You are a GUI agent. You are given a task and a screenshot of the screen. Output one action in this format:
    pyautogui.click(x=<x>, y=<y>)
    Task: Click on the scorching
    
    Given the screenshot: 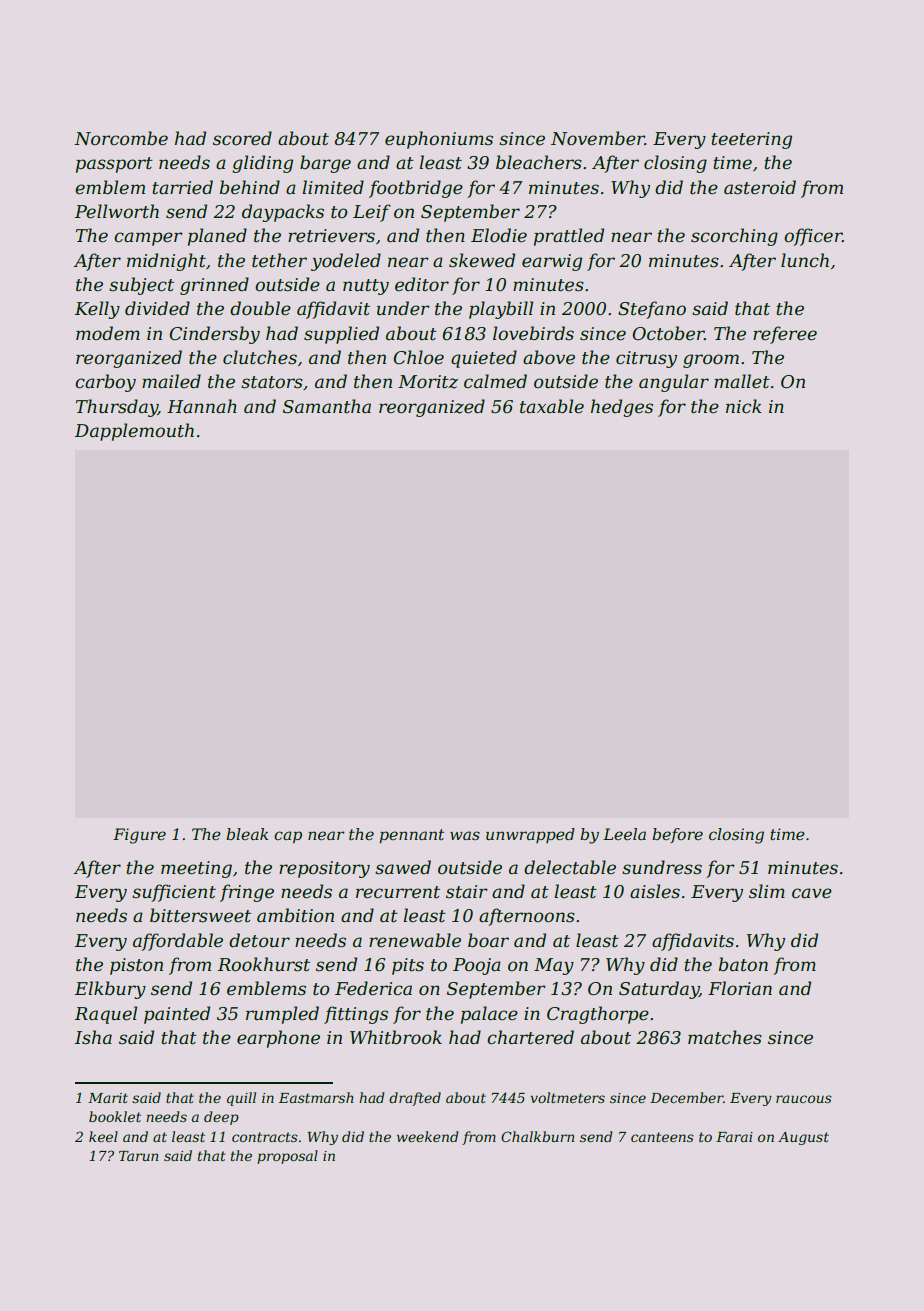 What is the action you would take?
    pyautogui.click(x=734, y=237)
